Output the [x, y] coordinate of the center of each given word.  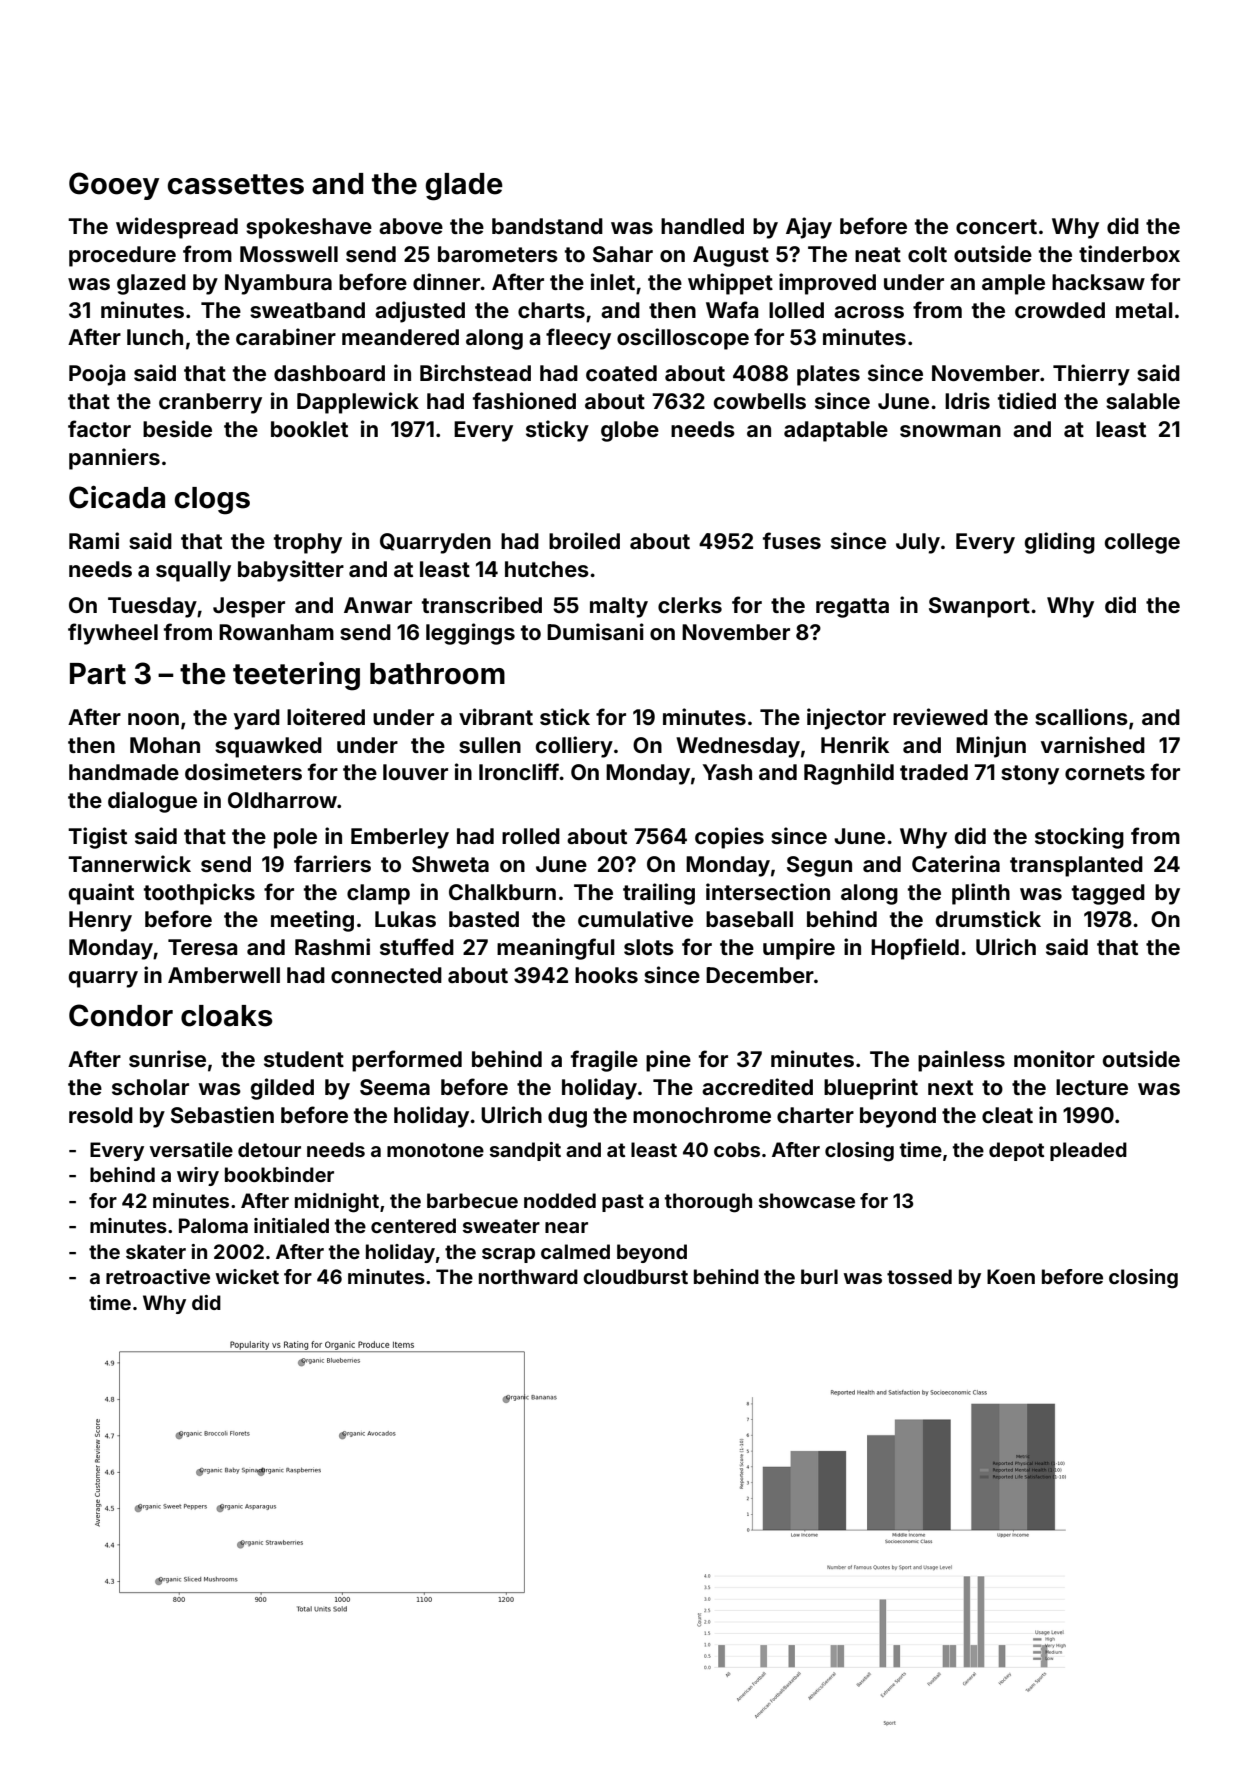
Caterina [956, 863]
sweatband [307, 310]
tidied [1027, 400]
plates [828, 375]
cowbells [760, 401]
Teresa [202, 947]
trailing [659, 894]
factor [99, 428]
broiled [584, 540]
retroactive [158, 1276]
